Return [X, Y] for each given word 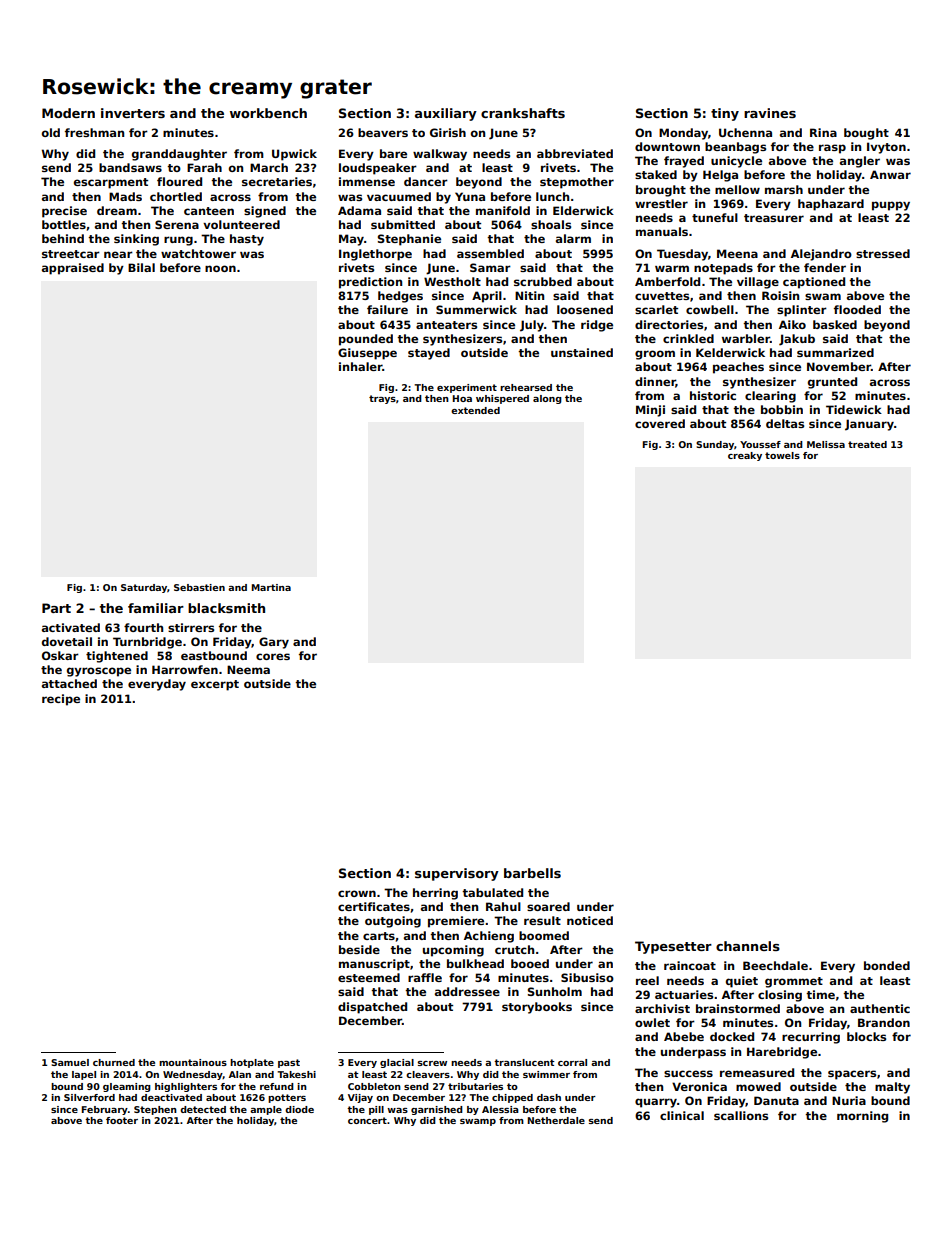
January [869, 425]
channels [748, 946]
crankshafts [523, 113]
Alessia [500, 1109]
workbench [268, 113]
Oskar [60, 655]
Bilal [141, 267]
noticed [590, 920]
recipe [61, 700]
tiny [725, 114]
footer [122, 1120]
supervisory [457, 874]
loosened [585, 309]
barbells [532, 873]
